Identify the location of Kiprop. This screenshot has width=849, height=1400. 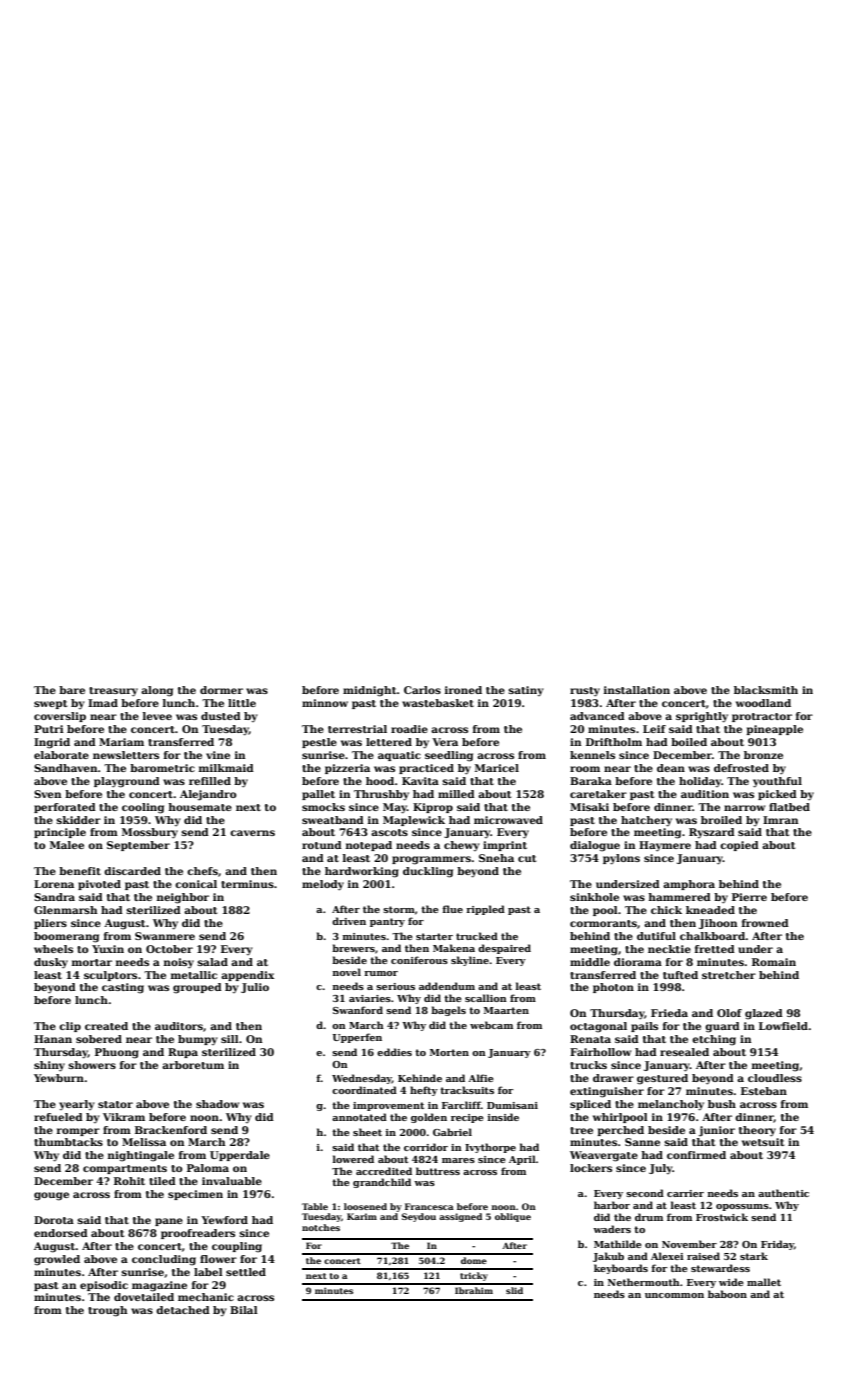
(433, 808).
